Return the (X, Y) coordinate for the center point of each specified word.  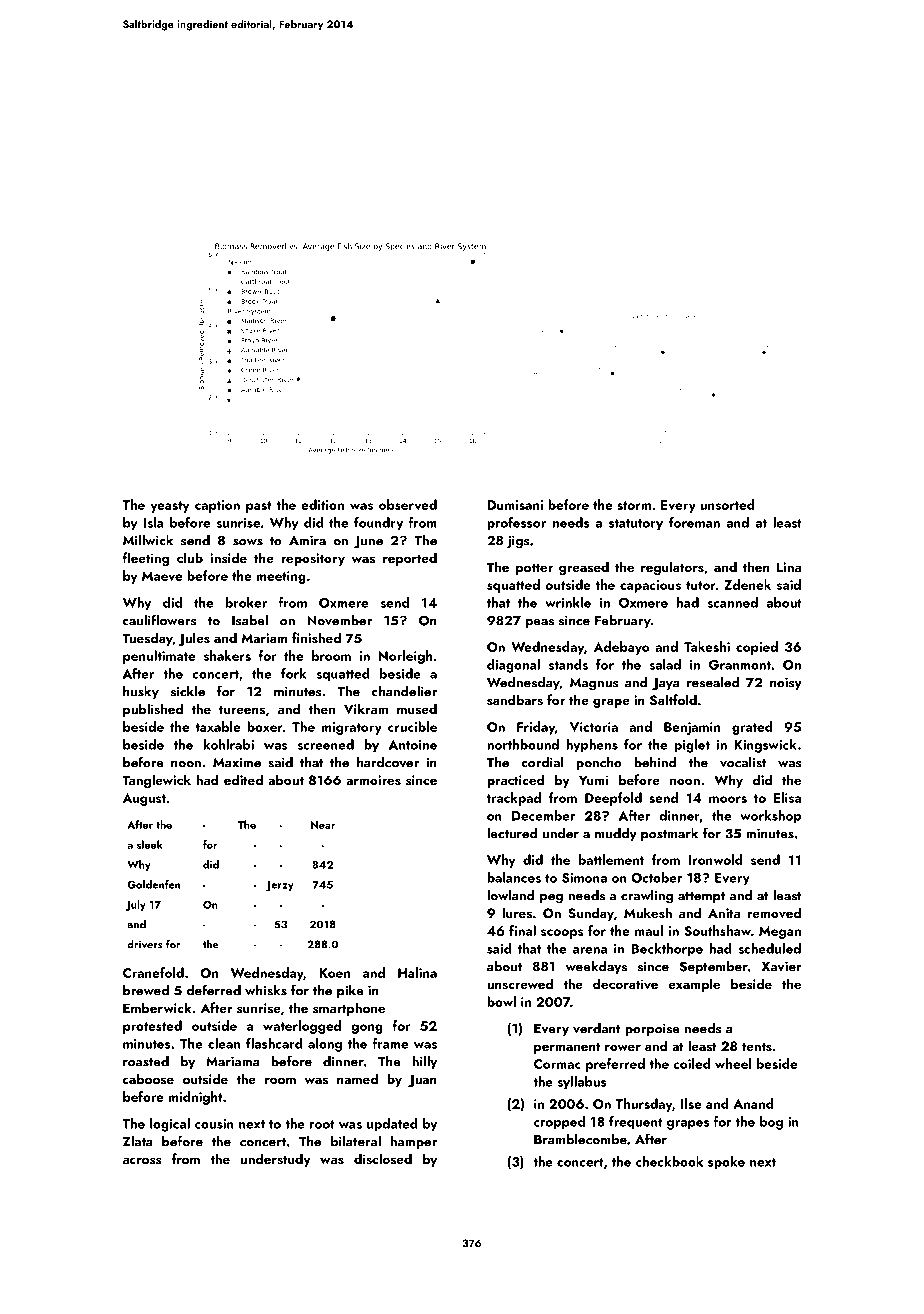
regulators (672, 568)
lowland (511, 895)
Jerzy (280, 886)
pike (350, 991)
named (357, 1078)
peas (540, 623)
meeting (281, 577)
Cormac (557, 1064)
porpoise (652, 1029)
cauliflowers (159, 620)
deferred (213, 990)
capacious (650, 586)
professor (516, 524)
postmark (669, 834)
